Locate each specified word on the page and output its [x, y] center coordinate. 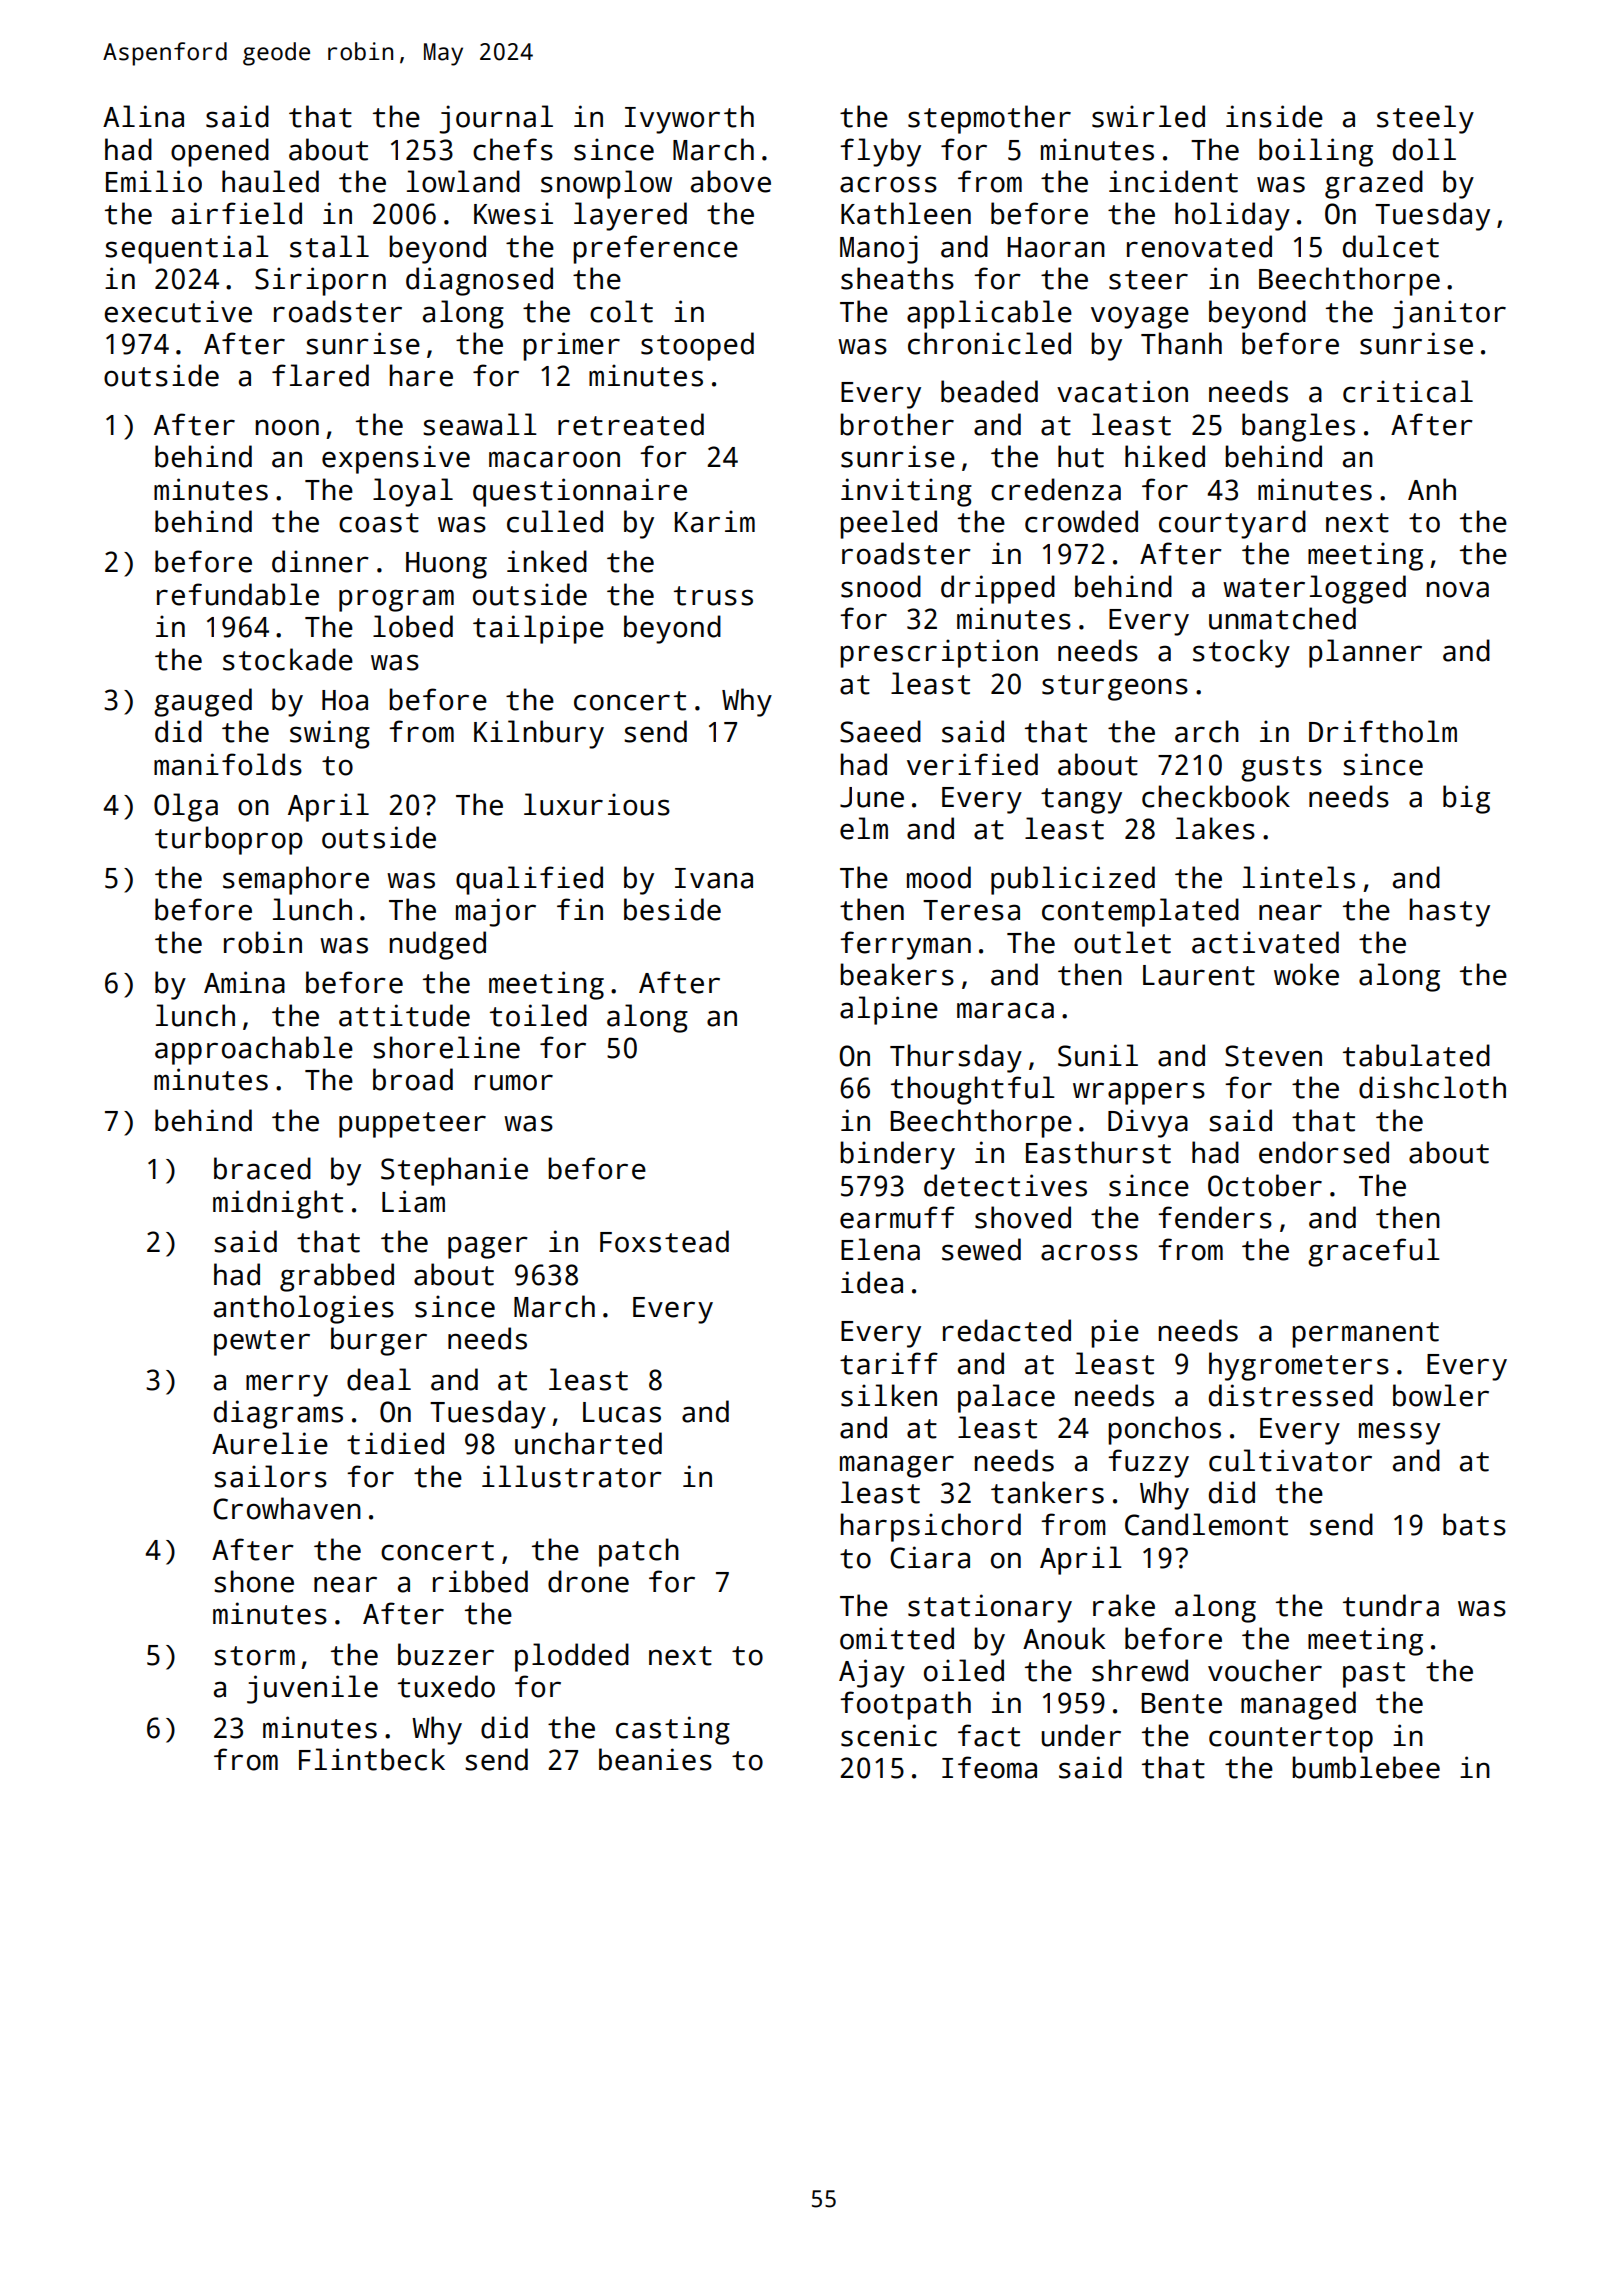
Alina [143, 116]
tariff [889, 1363]
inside [1274, 116]
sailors [270, 1476]
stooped [697, 346]
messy [1399, 1433]
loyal [413, 492]
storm [254, 1656]
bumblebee [1366, 1767]
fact [989, 1735]
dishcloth [1432, 1087]
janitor [1449, 314]
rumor [514, 1082]
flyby [880, 152]
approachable [254, 1050]
